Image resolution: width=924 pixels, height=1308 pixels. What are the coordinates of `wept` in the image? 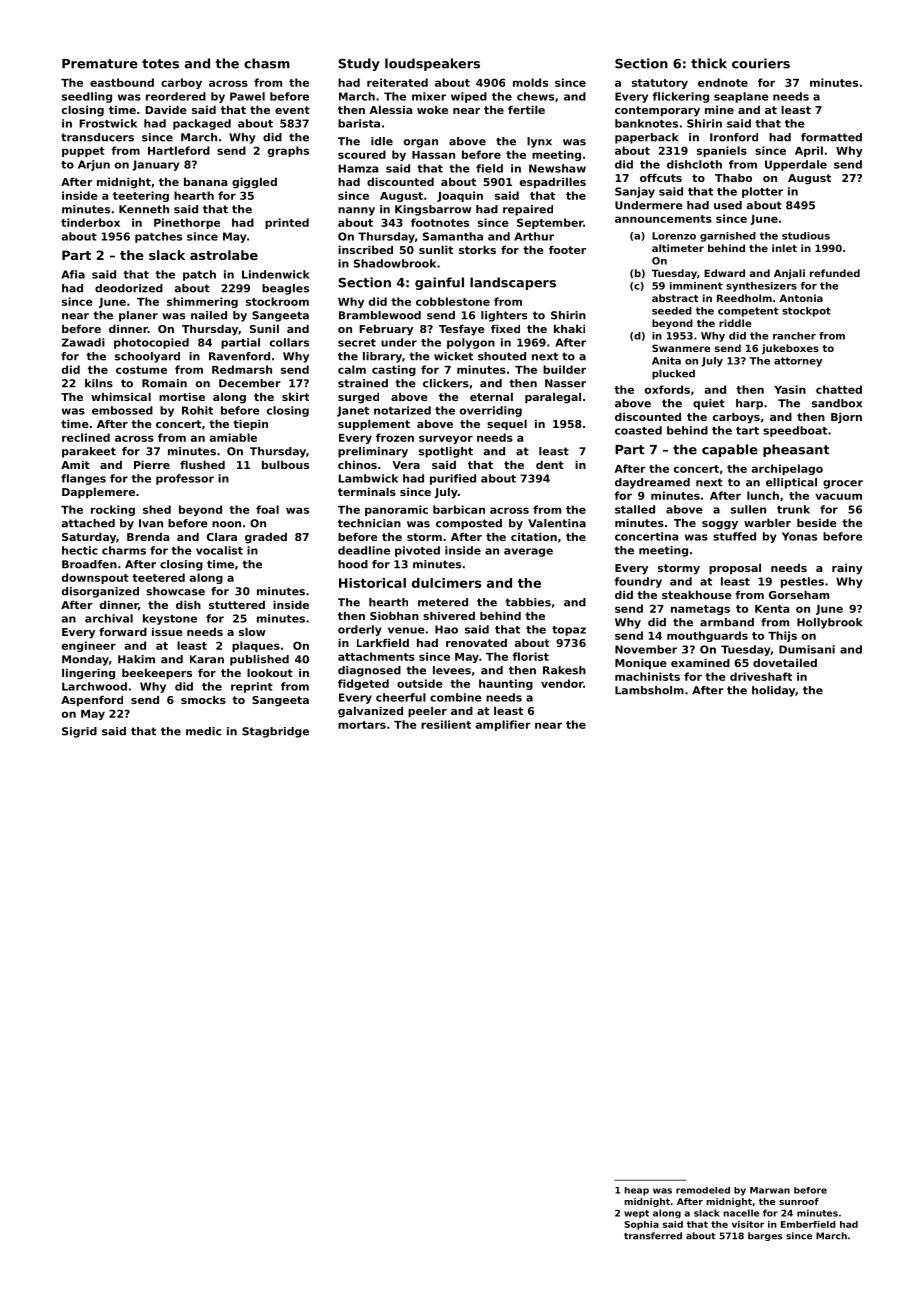 It's located at (636, 1214).
